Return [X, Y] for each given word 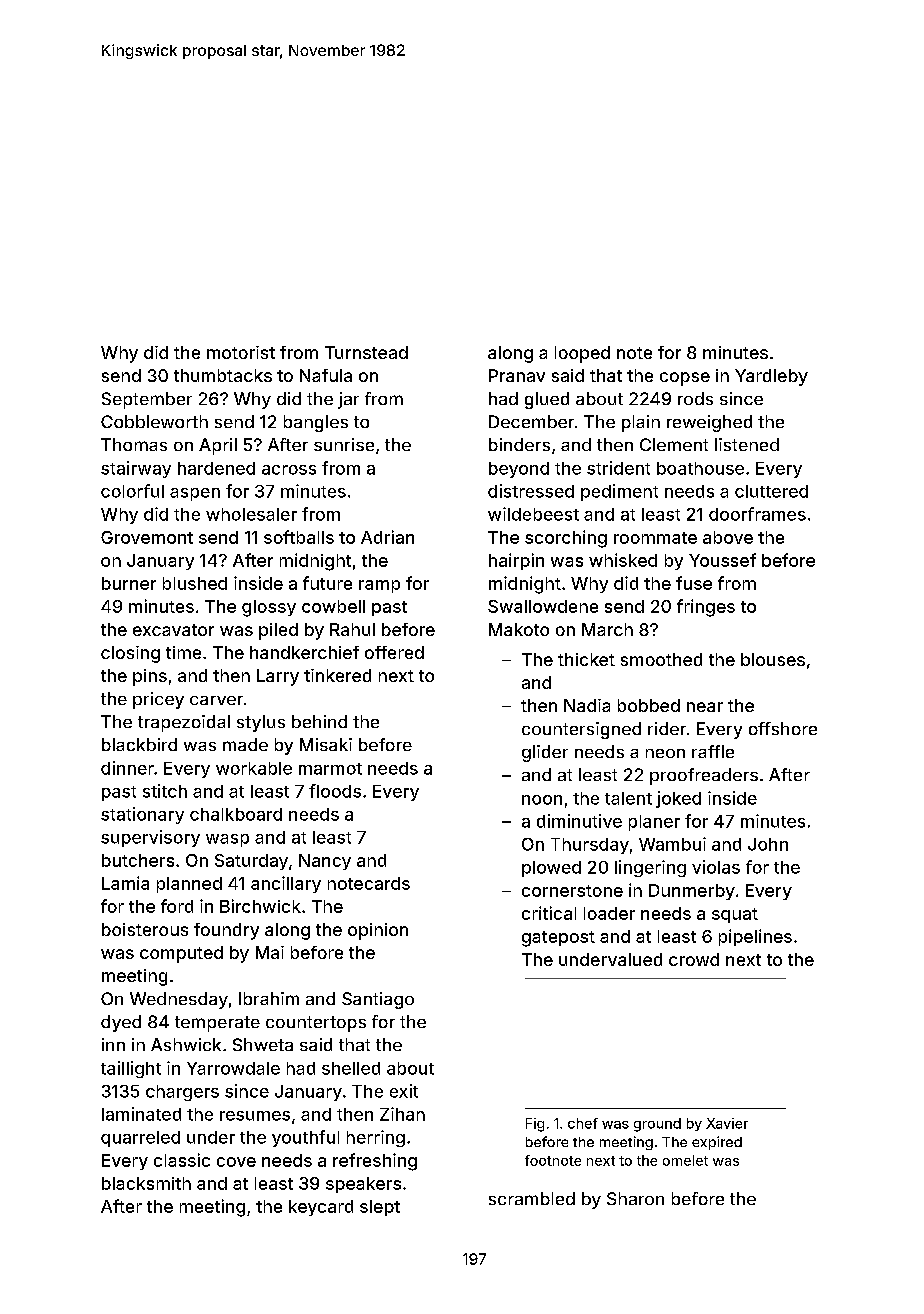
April [218, 446]
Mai [270, 952]
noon [542, 800]
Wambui [672, 844]
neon [665, 753]
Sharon [635, 1198]
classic [182, 1160]
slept [380, 1208]
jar [348, 400]
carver [216, 700]
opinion [378, 931]
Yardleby [771, 377]
